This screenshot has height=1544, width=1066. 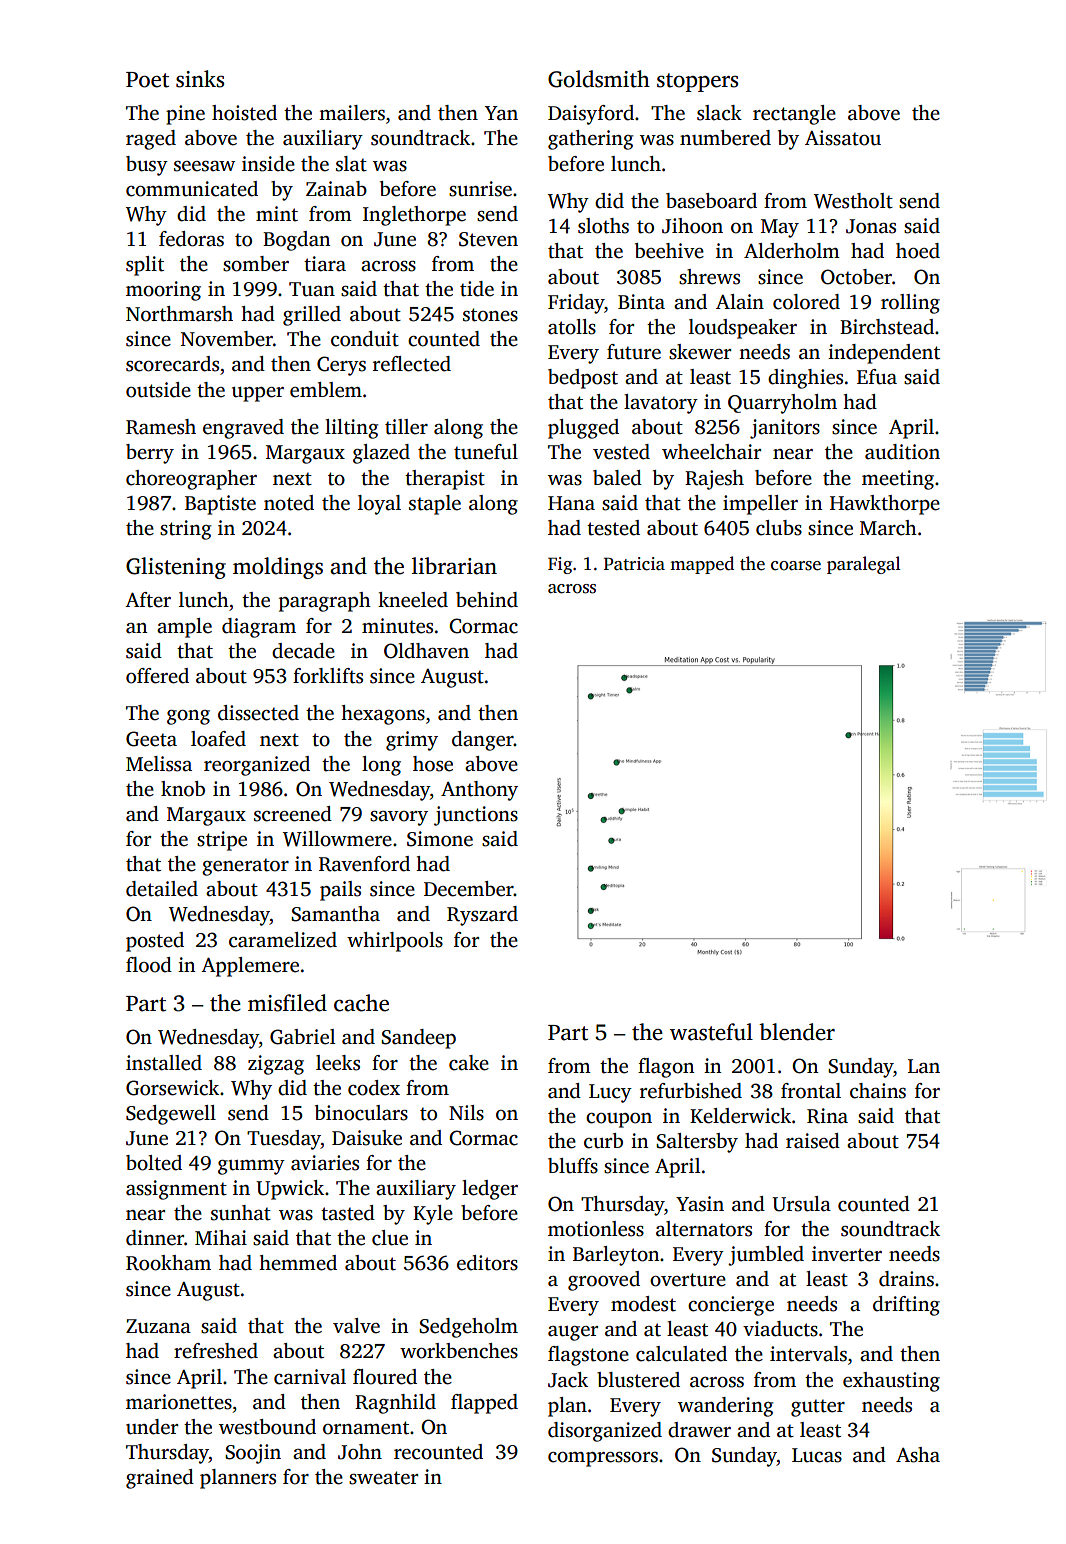 I want to click on John, so click(x=360, y=1452).
